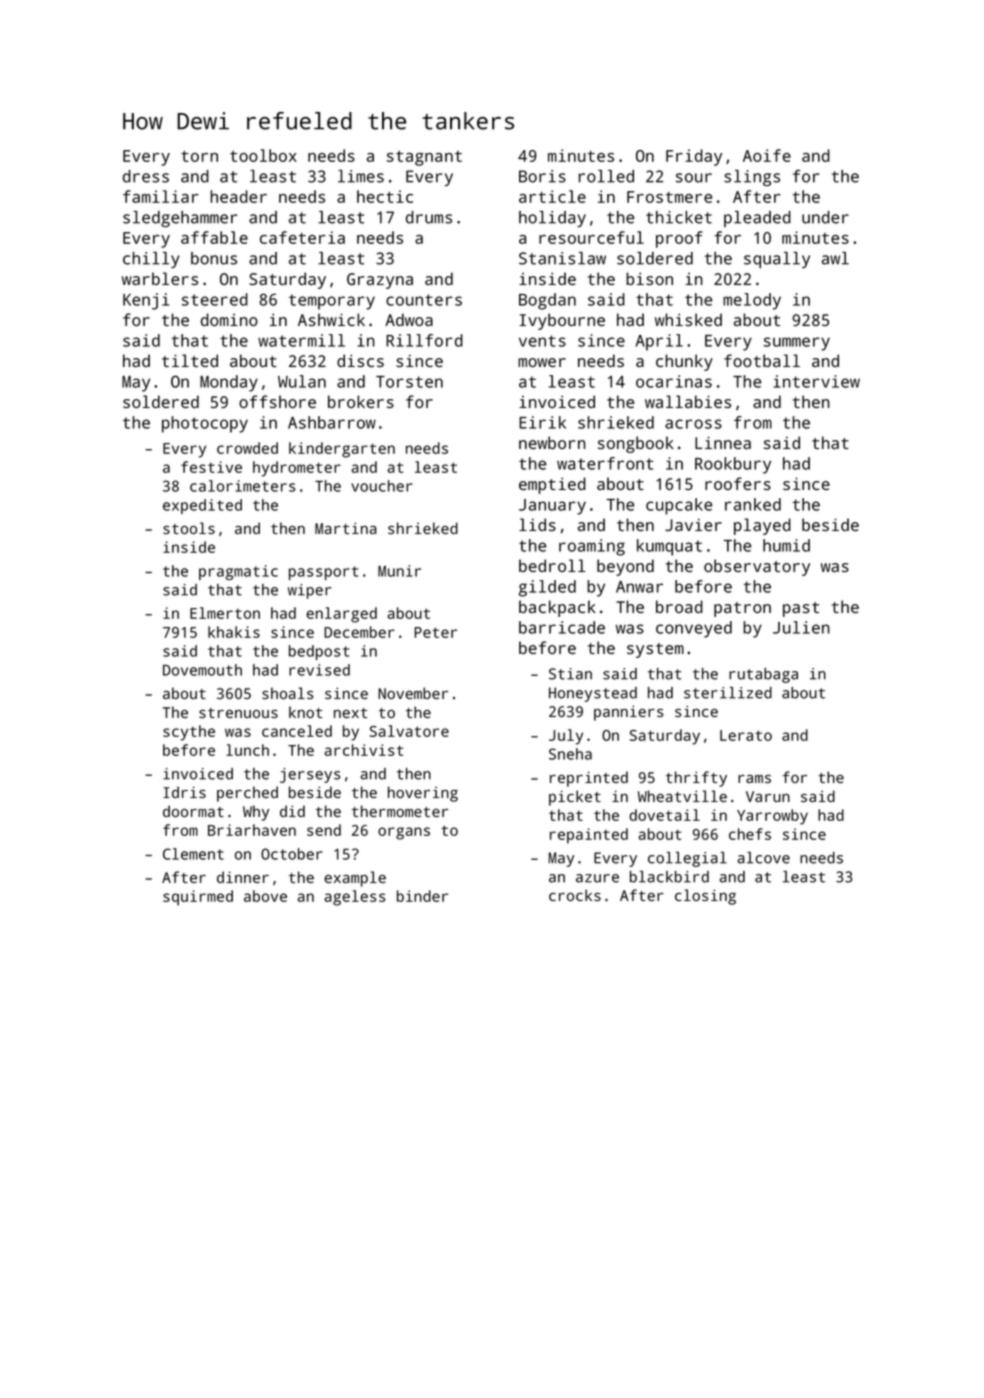  What do you see at coordinates (636, 444) in the image?
I see `songbook` at bounding box center [636, 444].
